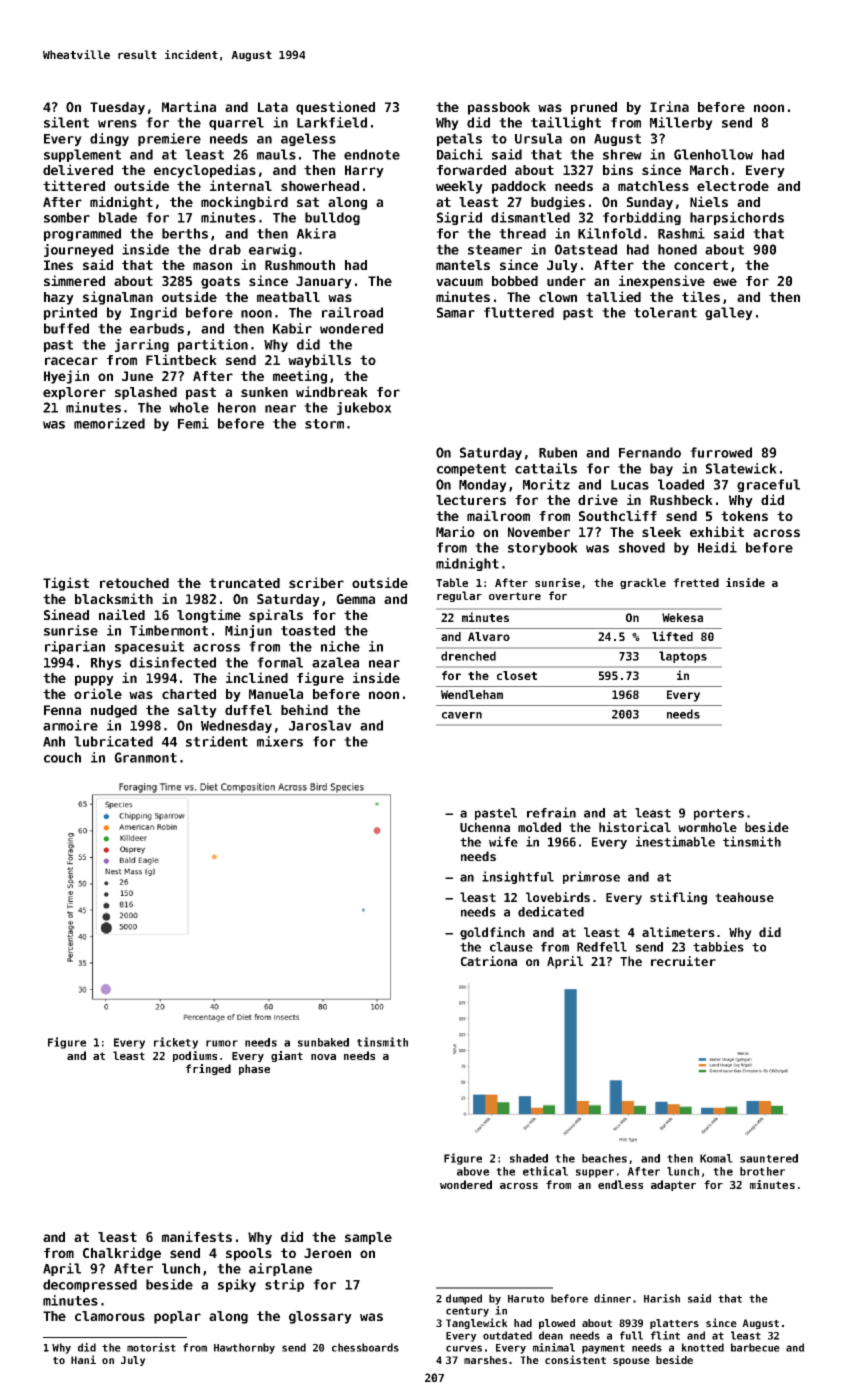 The image size is (849, 1400). What do you see at coordinates (682, 617) in the screenshot?
I see `Wekesa` at bounding box center [682, 617].
